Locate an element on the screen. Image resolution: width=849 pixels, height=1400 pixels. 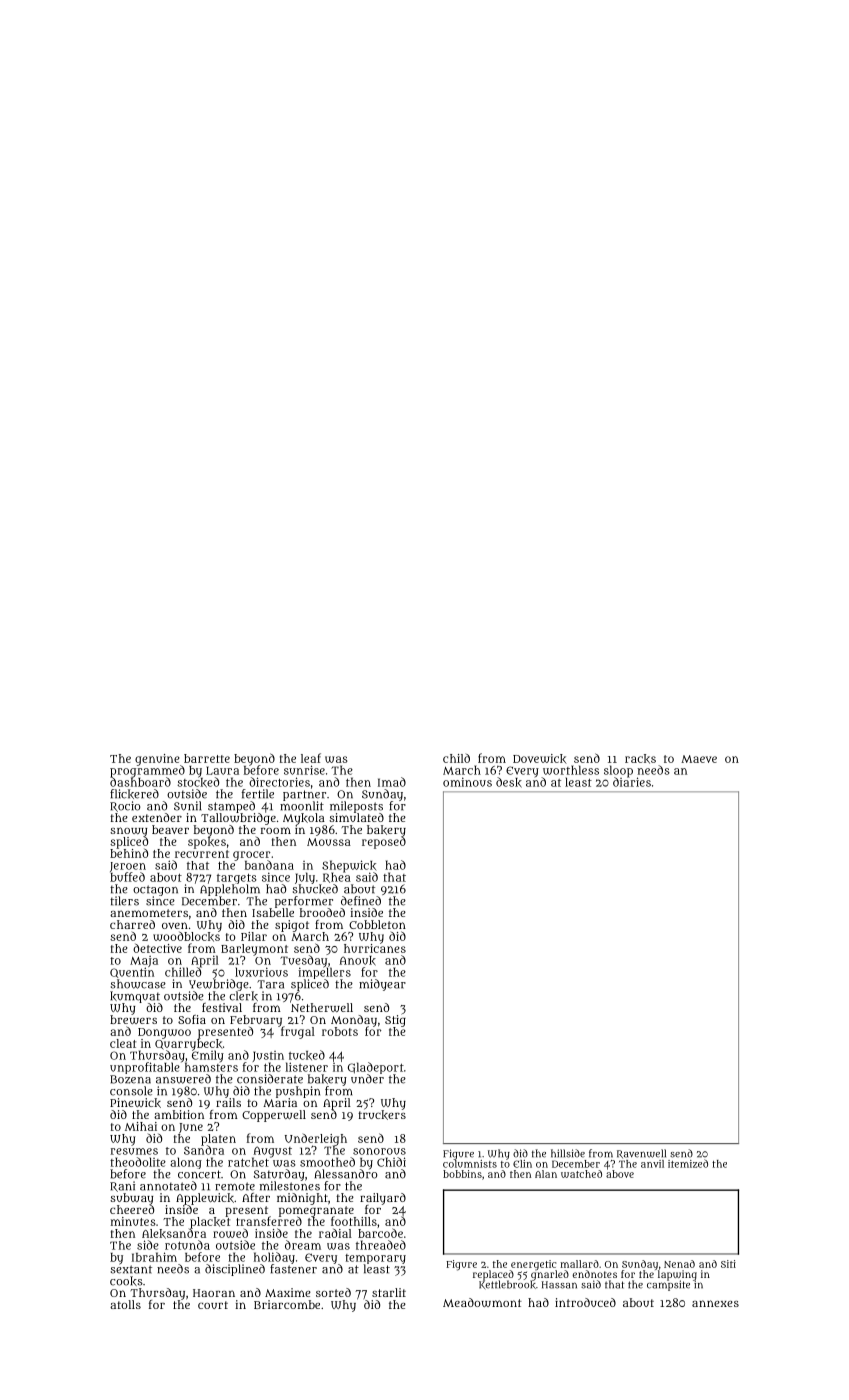
child is located at coordinates (456, 758).
